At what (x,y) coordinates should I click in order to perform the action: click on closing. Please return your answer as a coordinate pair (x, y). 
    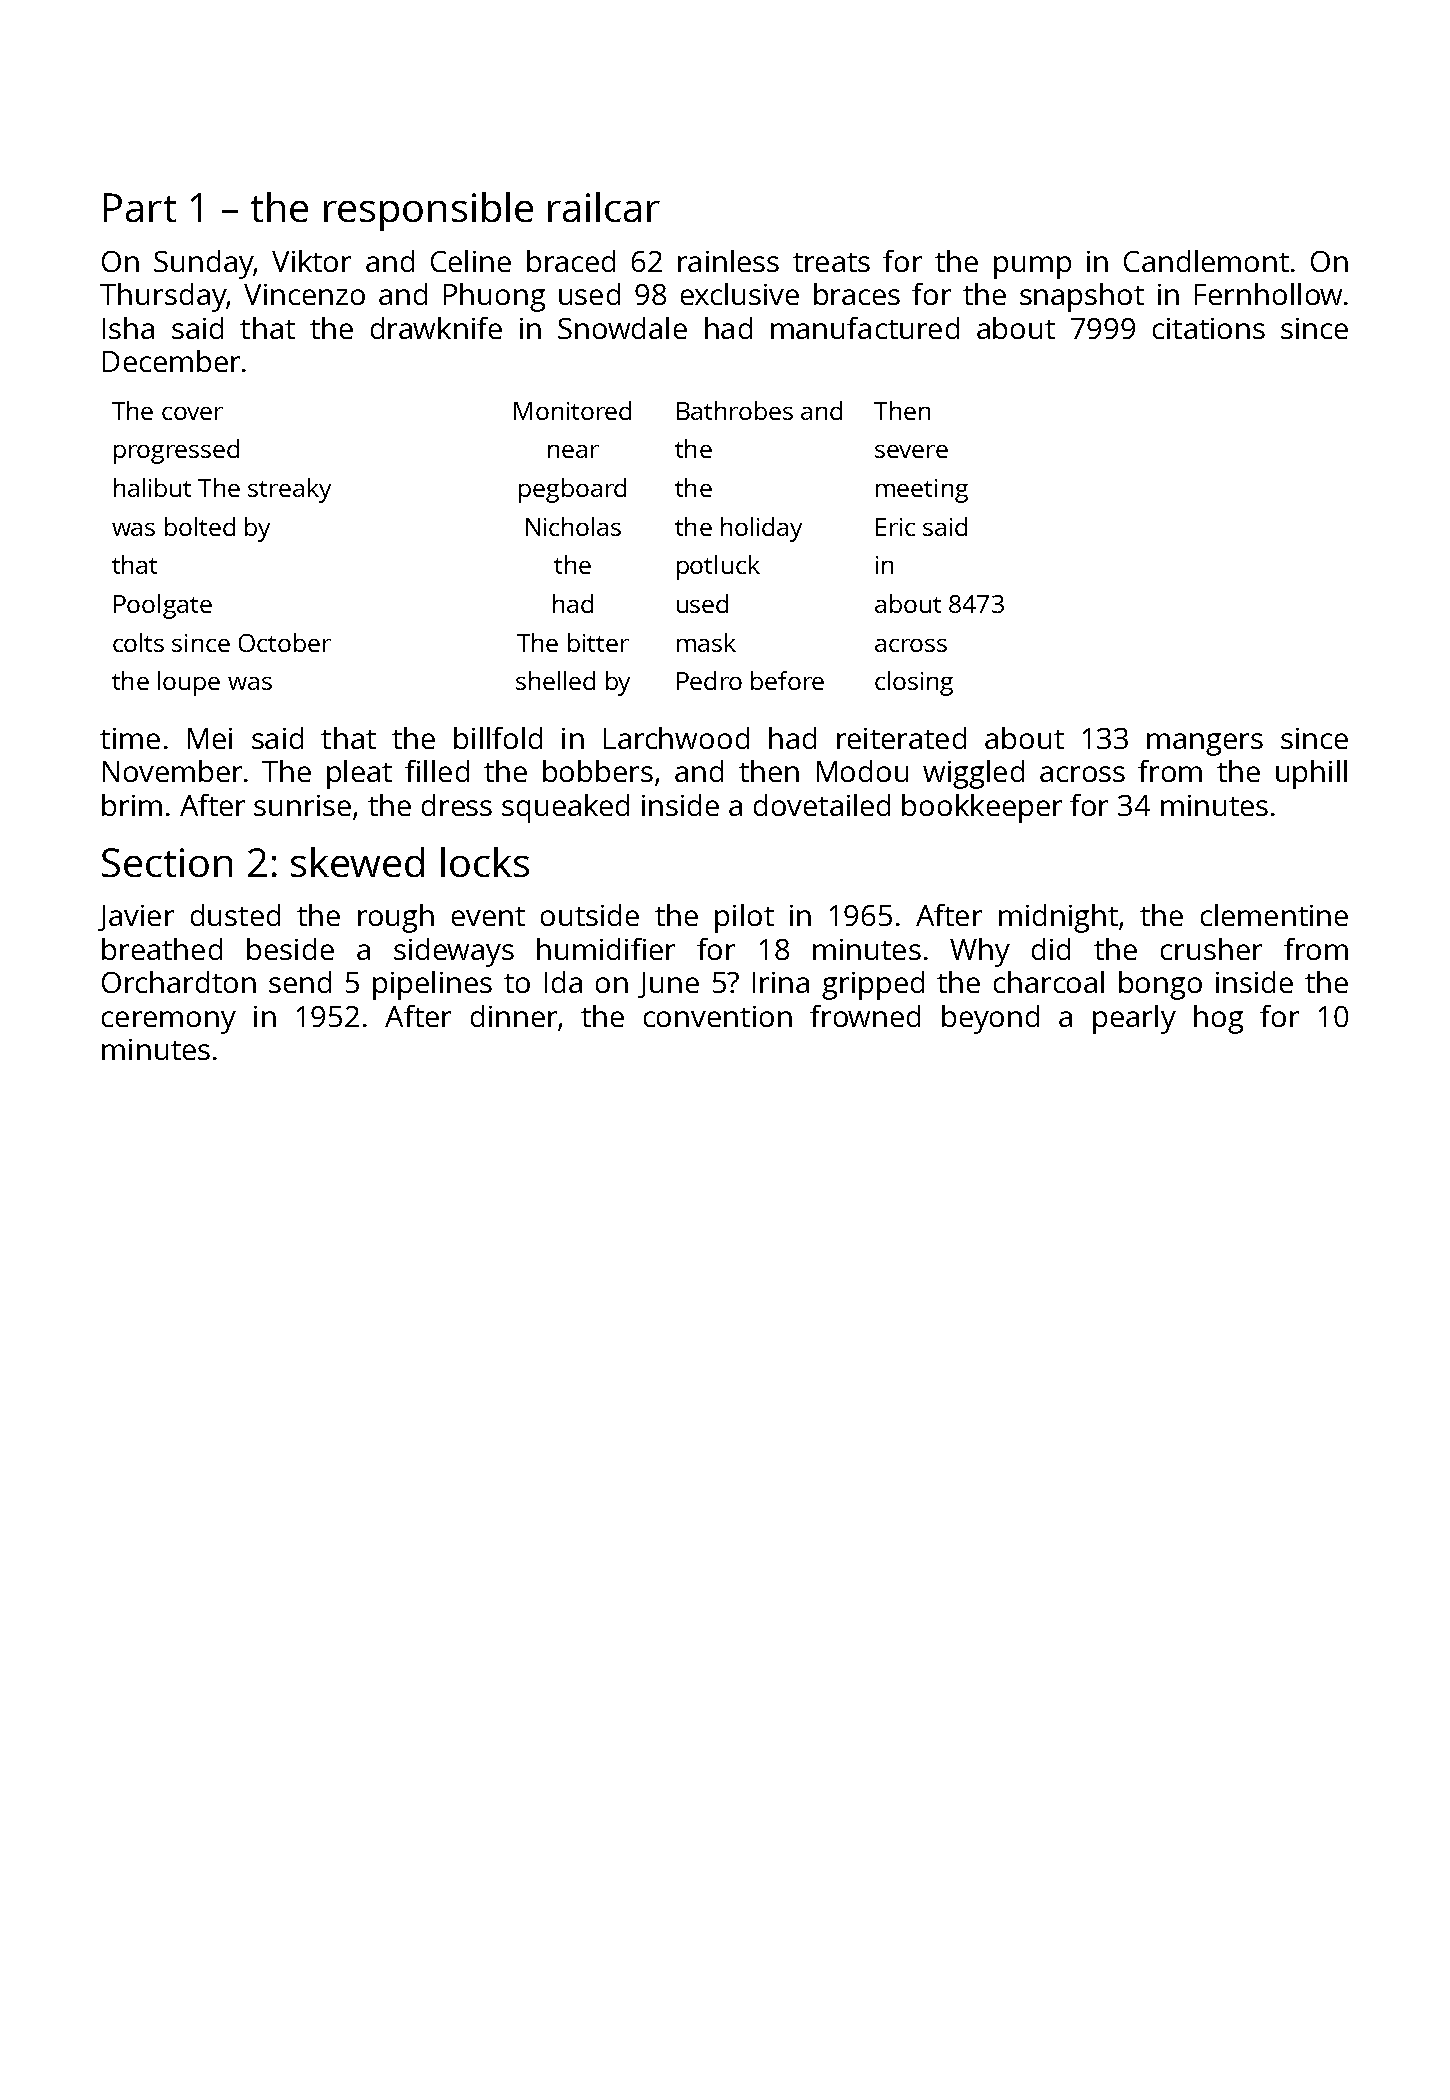
    Looking at the image, I should click on (914, 683).
